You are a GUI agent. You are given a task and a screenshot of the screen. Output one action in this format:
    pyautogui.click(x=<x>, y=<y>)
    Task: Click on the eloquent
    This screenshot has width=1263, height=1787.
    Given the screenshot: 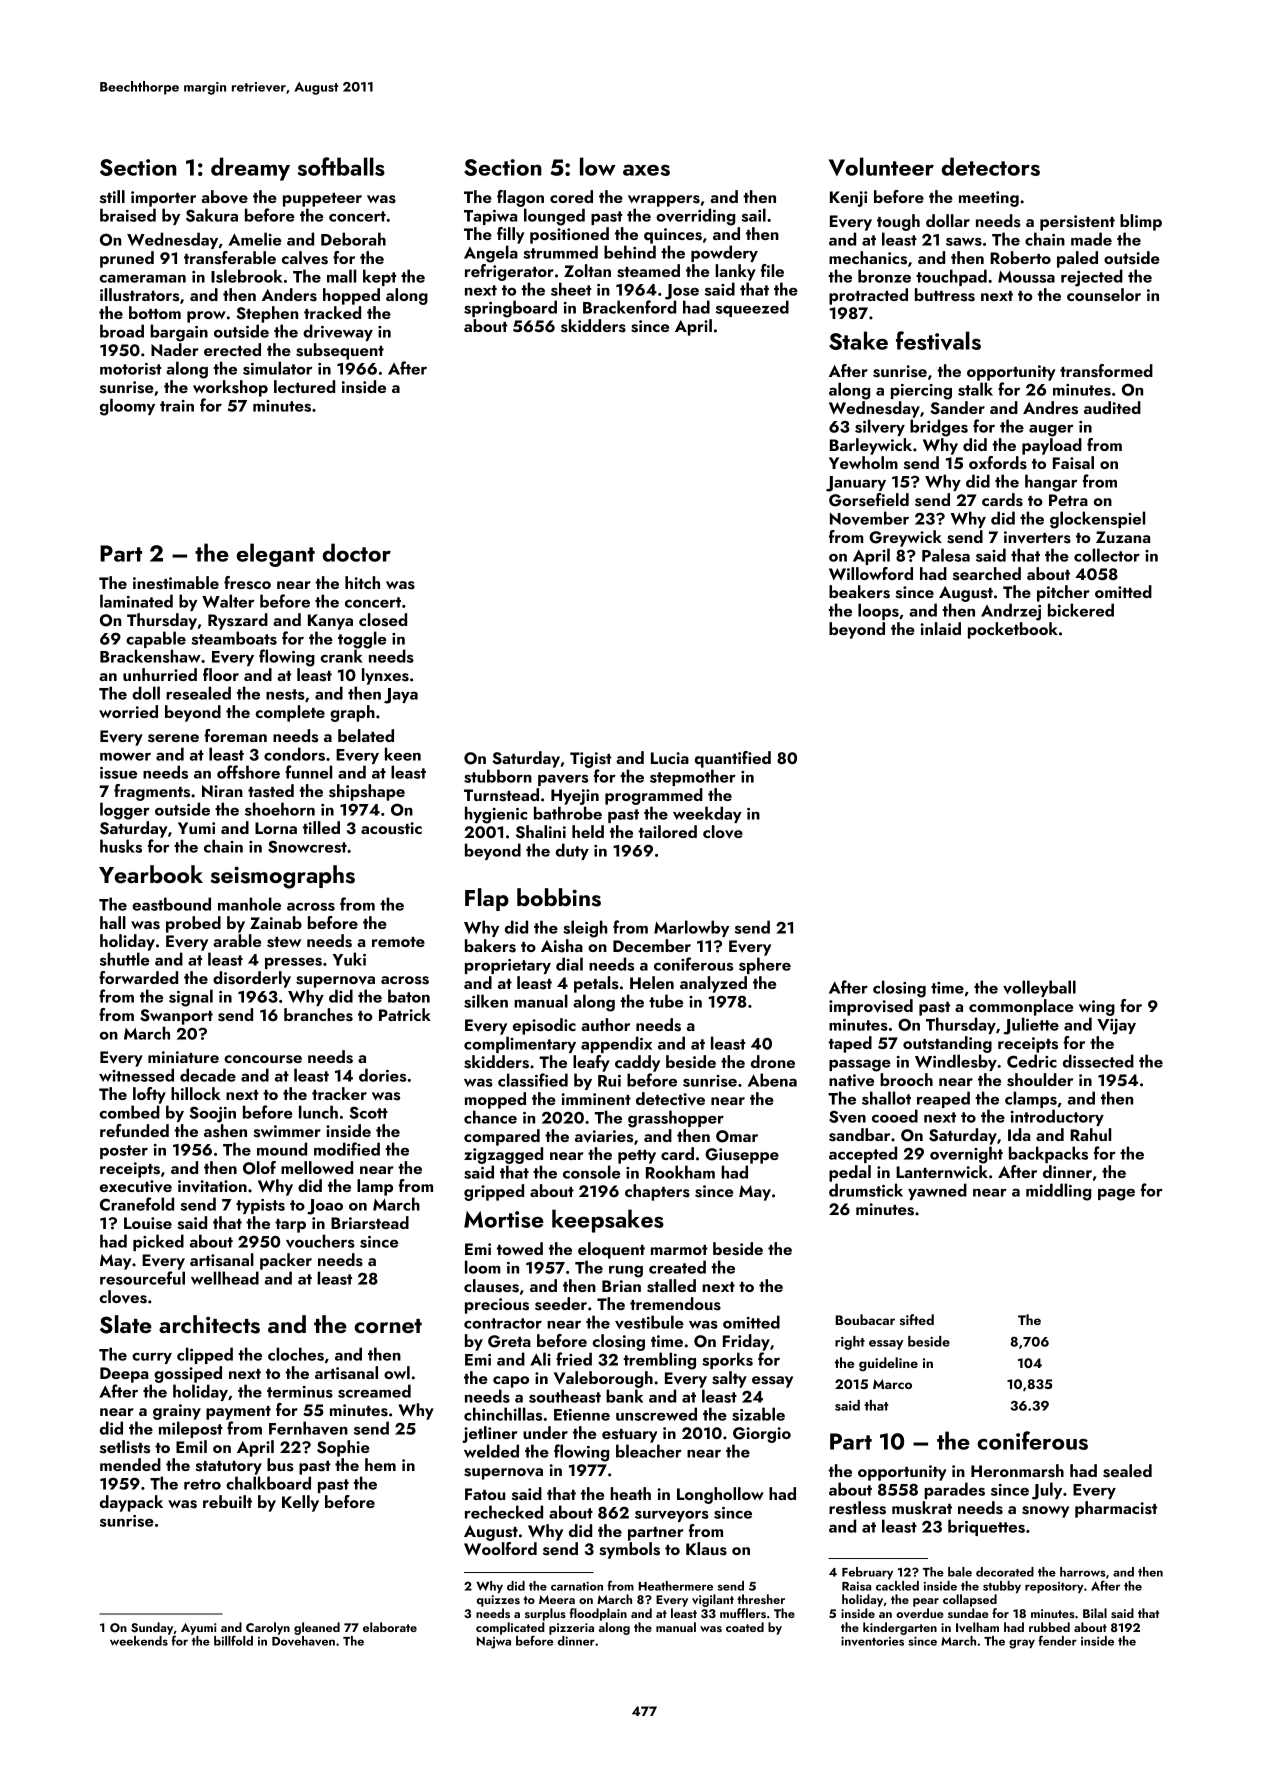 What is the action you would take?
    pyautogui.click(x=611, y=1250)
